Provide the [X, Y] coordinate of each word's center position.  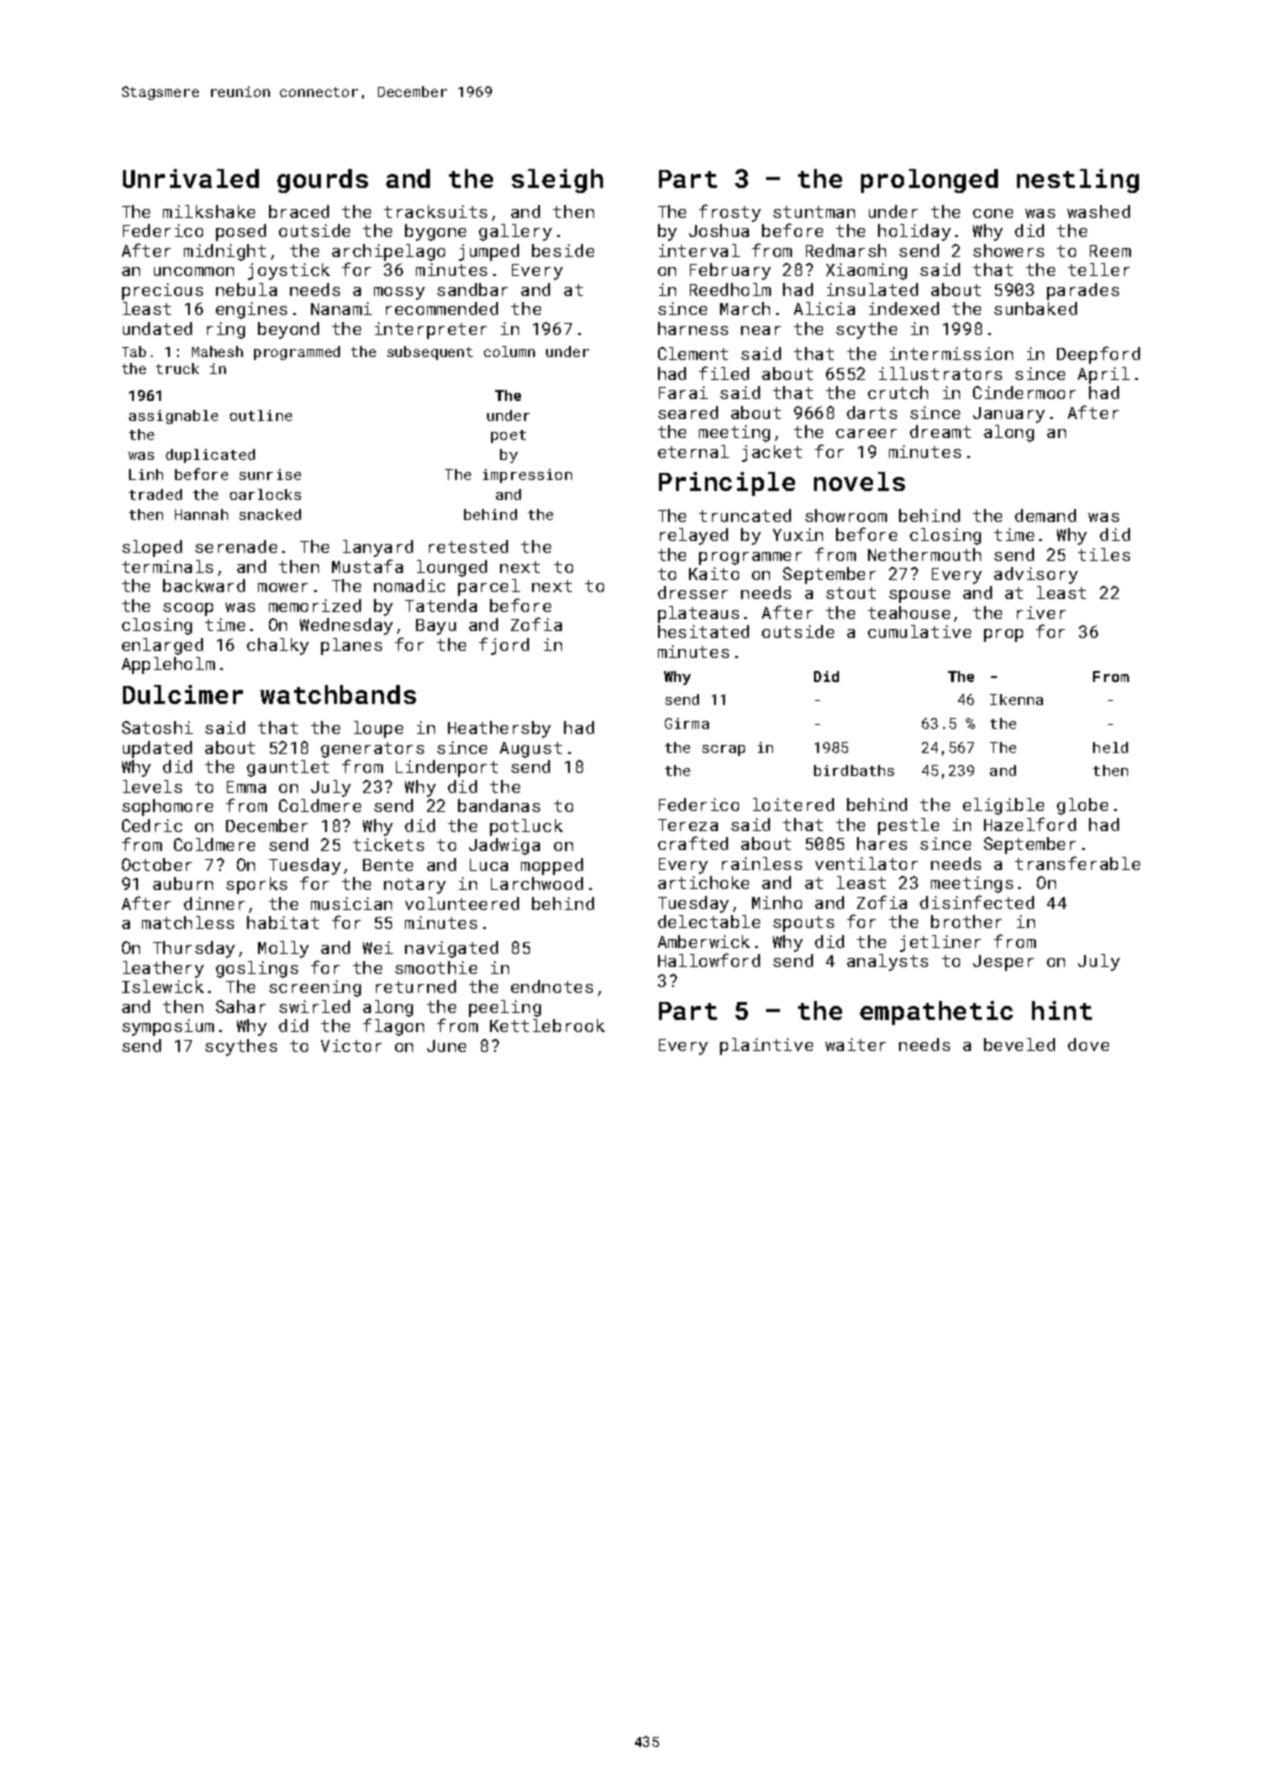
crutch [898, 392]
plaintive [766, 1046]
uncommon [194, 271]
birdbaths [854, 770]
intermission [951, 353]
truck [177, 368]
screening [315, 988]
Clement [693, 353]
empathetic [936, 1013]
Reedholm [730, 289]
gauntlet [288, 768]
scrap [723, 750]
